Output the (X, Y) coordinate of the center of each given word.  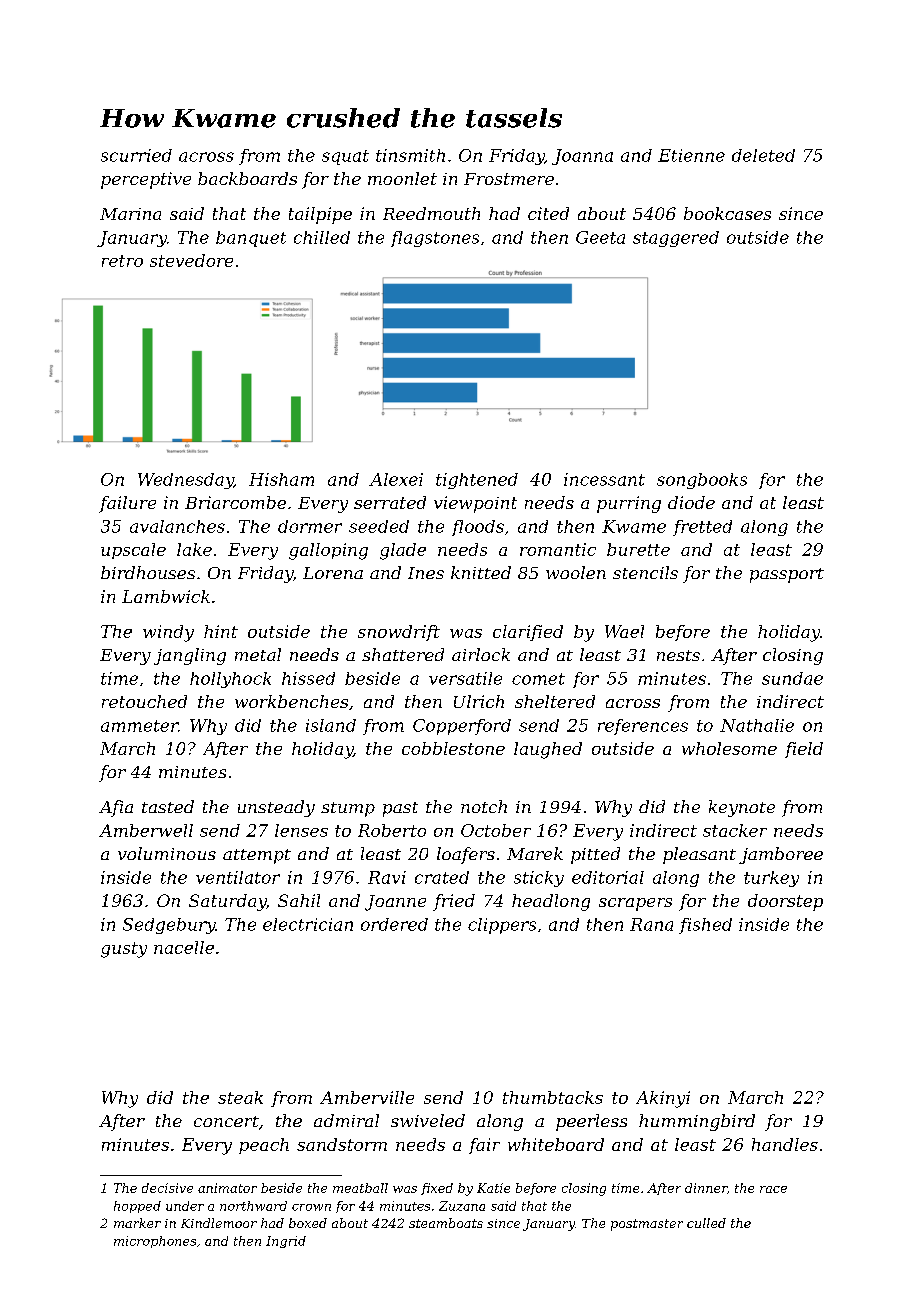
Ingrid (286, 1242)
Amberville (367, 1097)
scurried (136, 155)
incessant (604, 479)
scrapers (635, 904)
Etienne (691, 155)
